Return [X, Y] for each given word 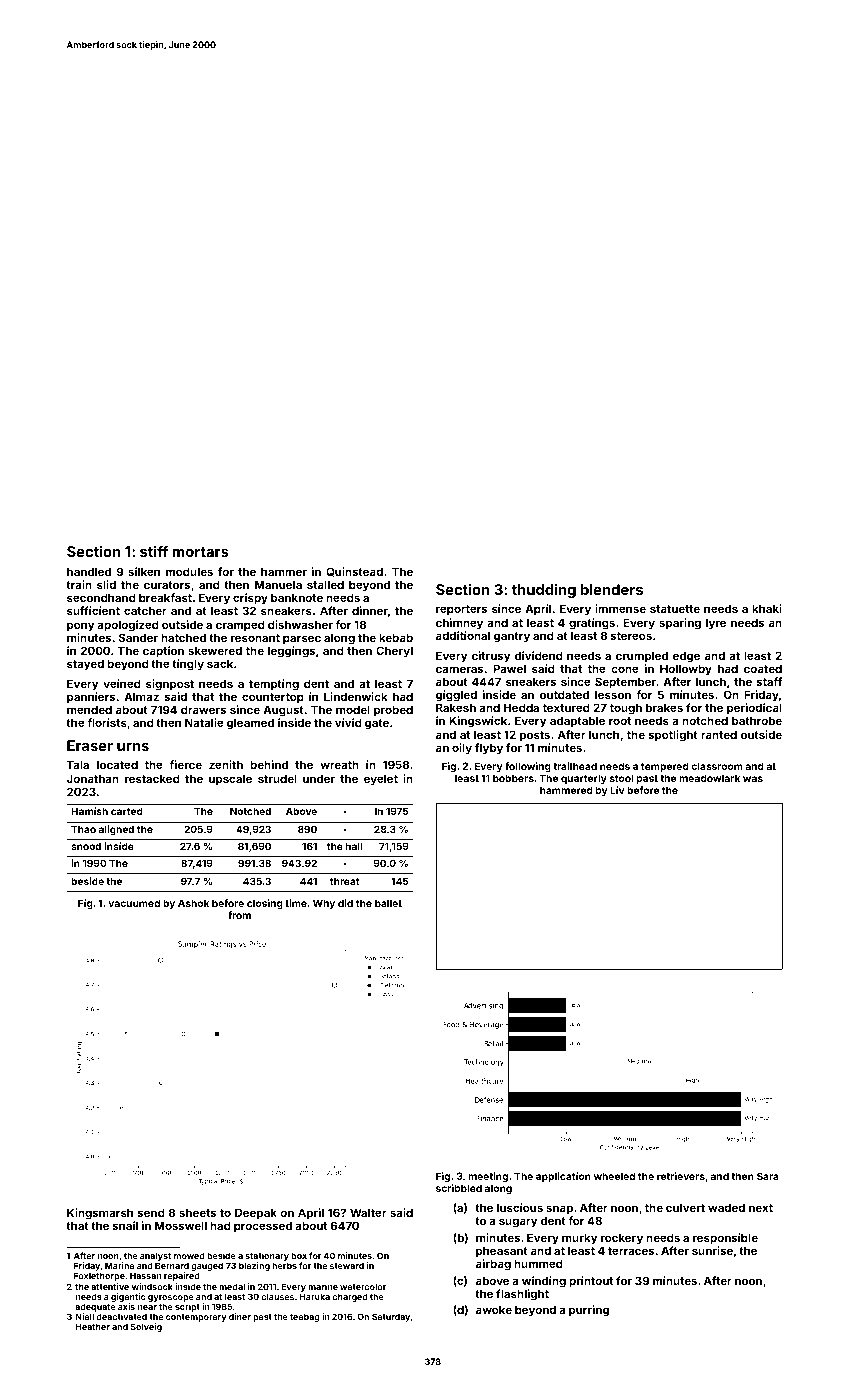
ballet [388, 903]
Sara [768, 1176]
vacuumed [134, 903]
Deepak [256, 1214]
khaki [767, 608]
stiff [154, 551]
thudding [544, 591]
